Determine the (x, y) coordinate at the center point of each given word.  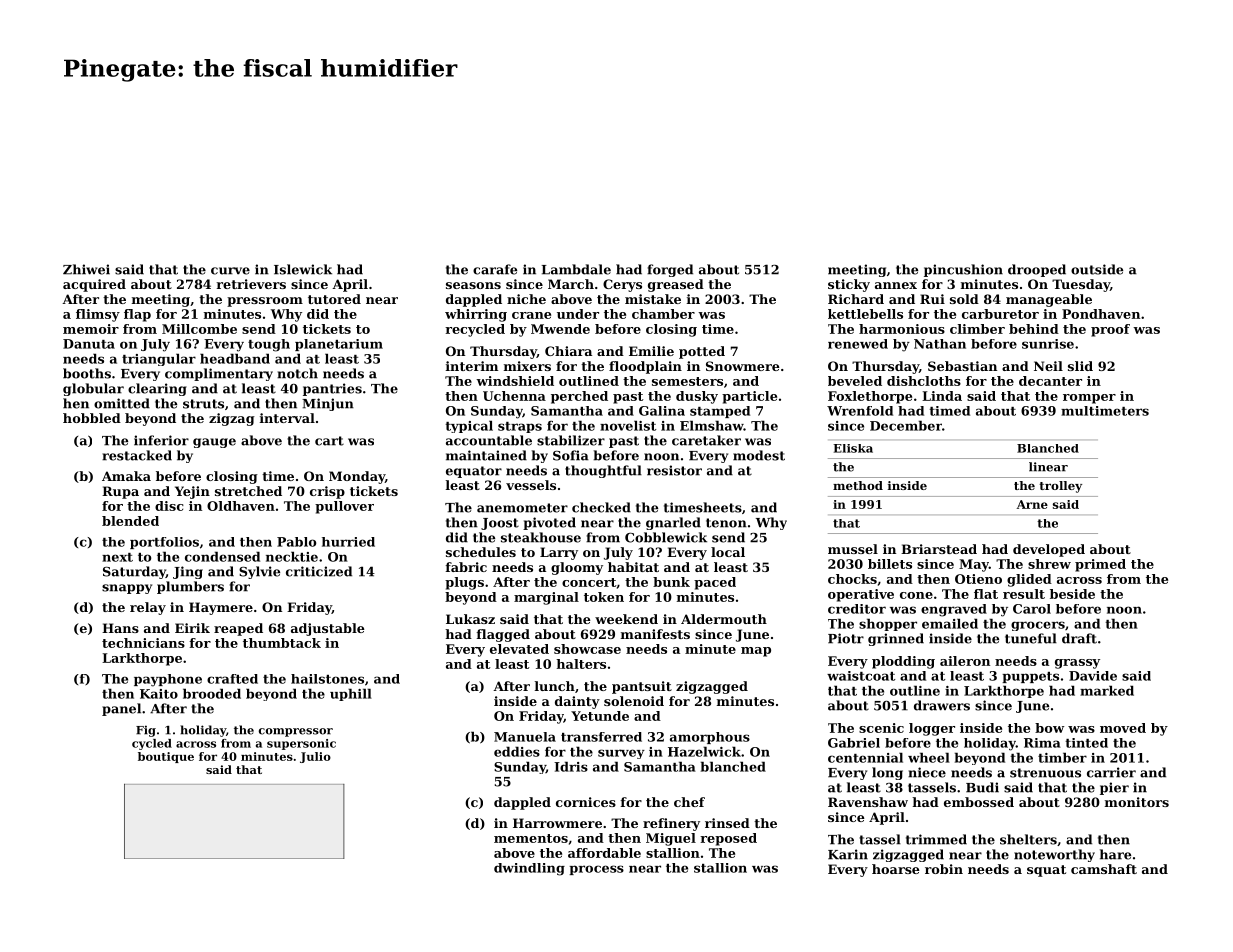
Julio (315, 757)
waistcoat (861, 676)
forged (670, 270)
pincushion (963, 270)
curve (230, 271)
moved (1123, 728)
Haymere (221, 608)
